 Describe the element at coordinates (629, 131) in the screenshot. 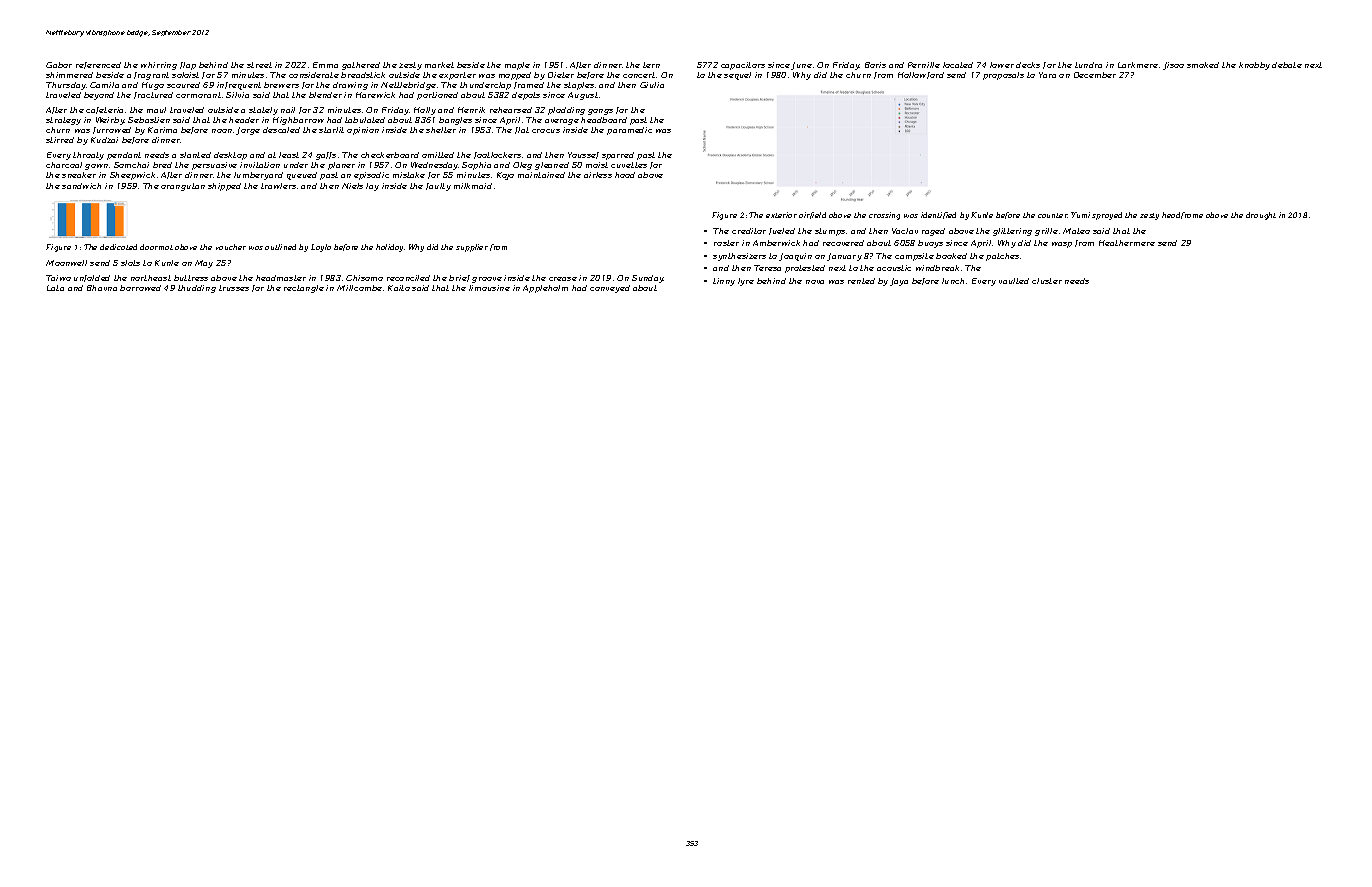

I see `paramedic` at that location.
